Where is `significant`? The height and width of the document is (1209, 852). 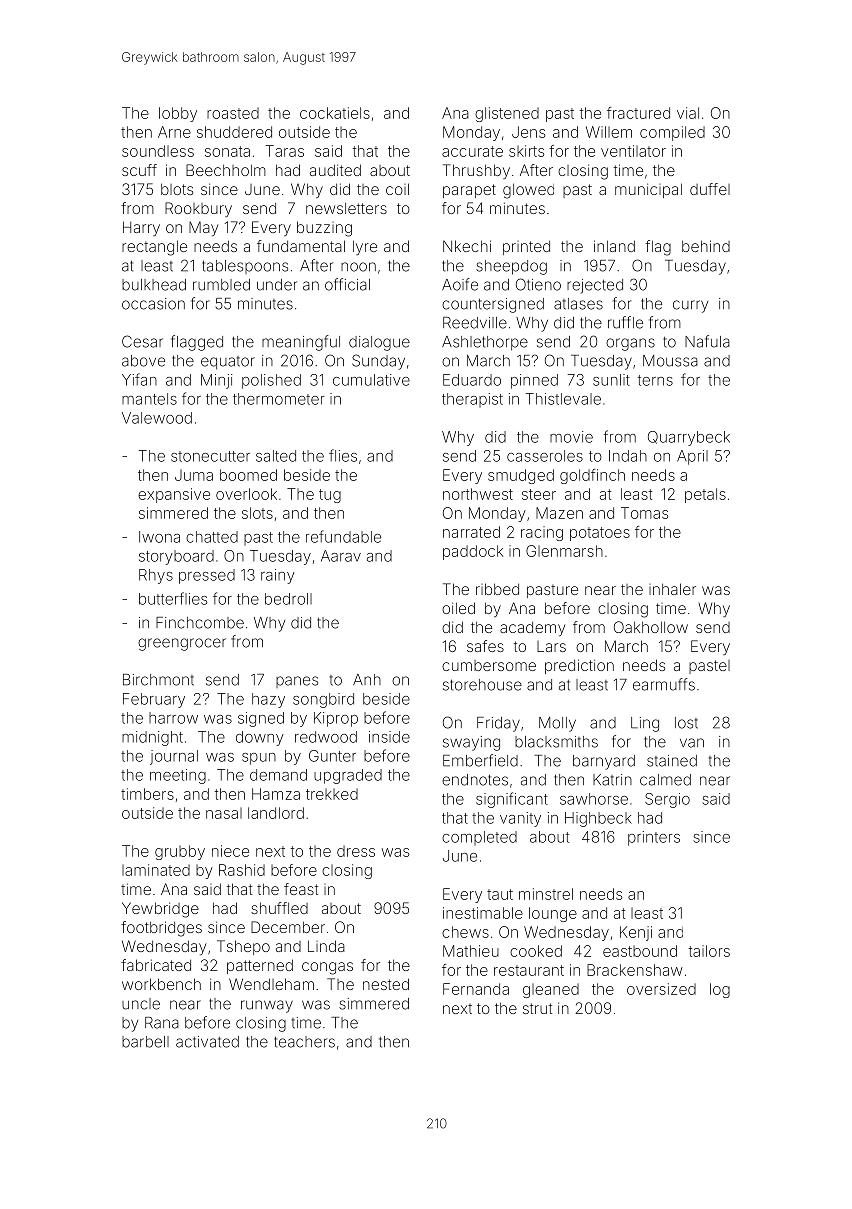 significant is located at coordinates (512, 800).
